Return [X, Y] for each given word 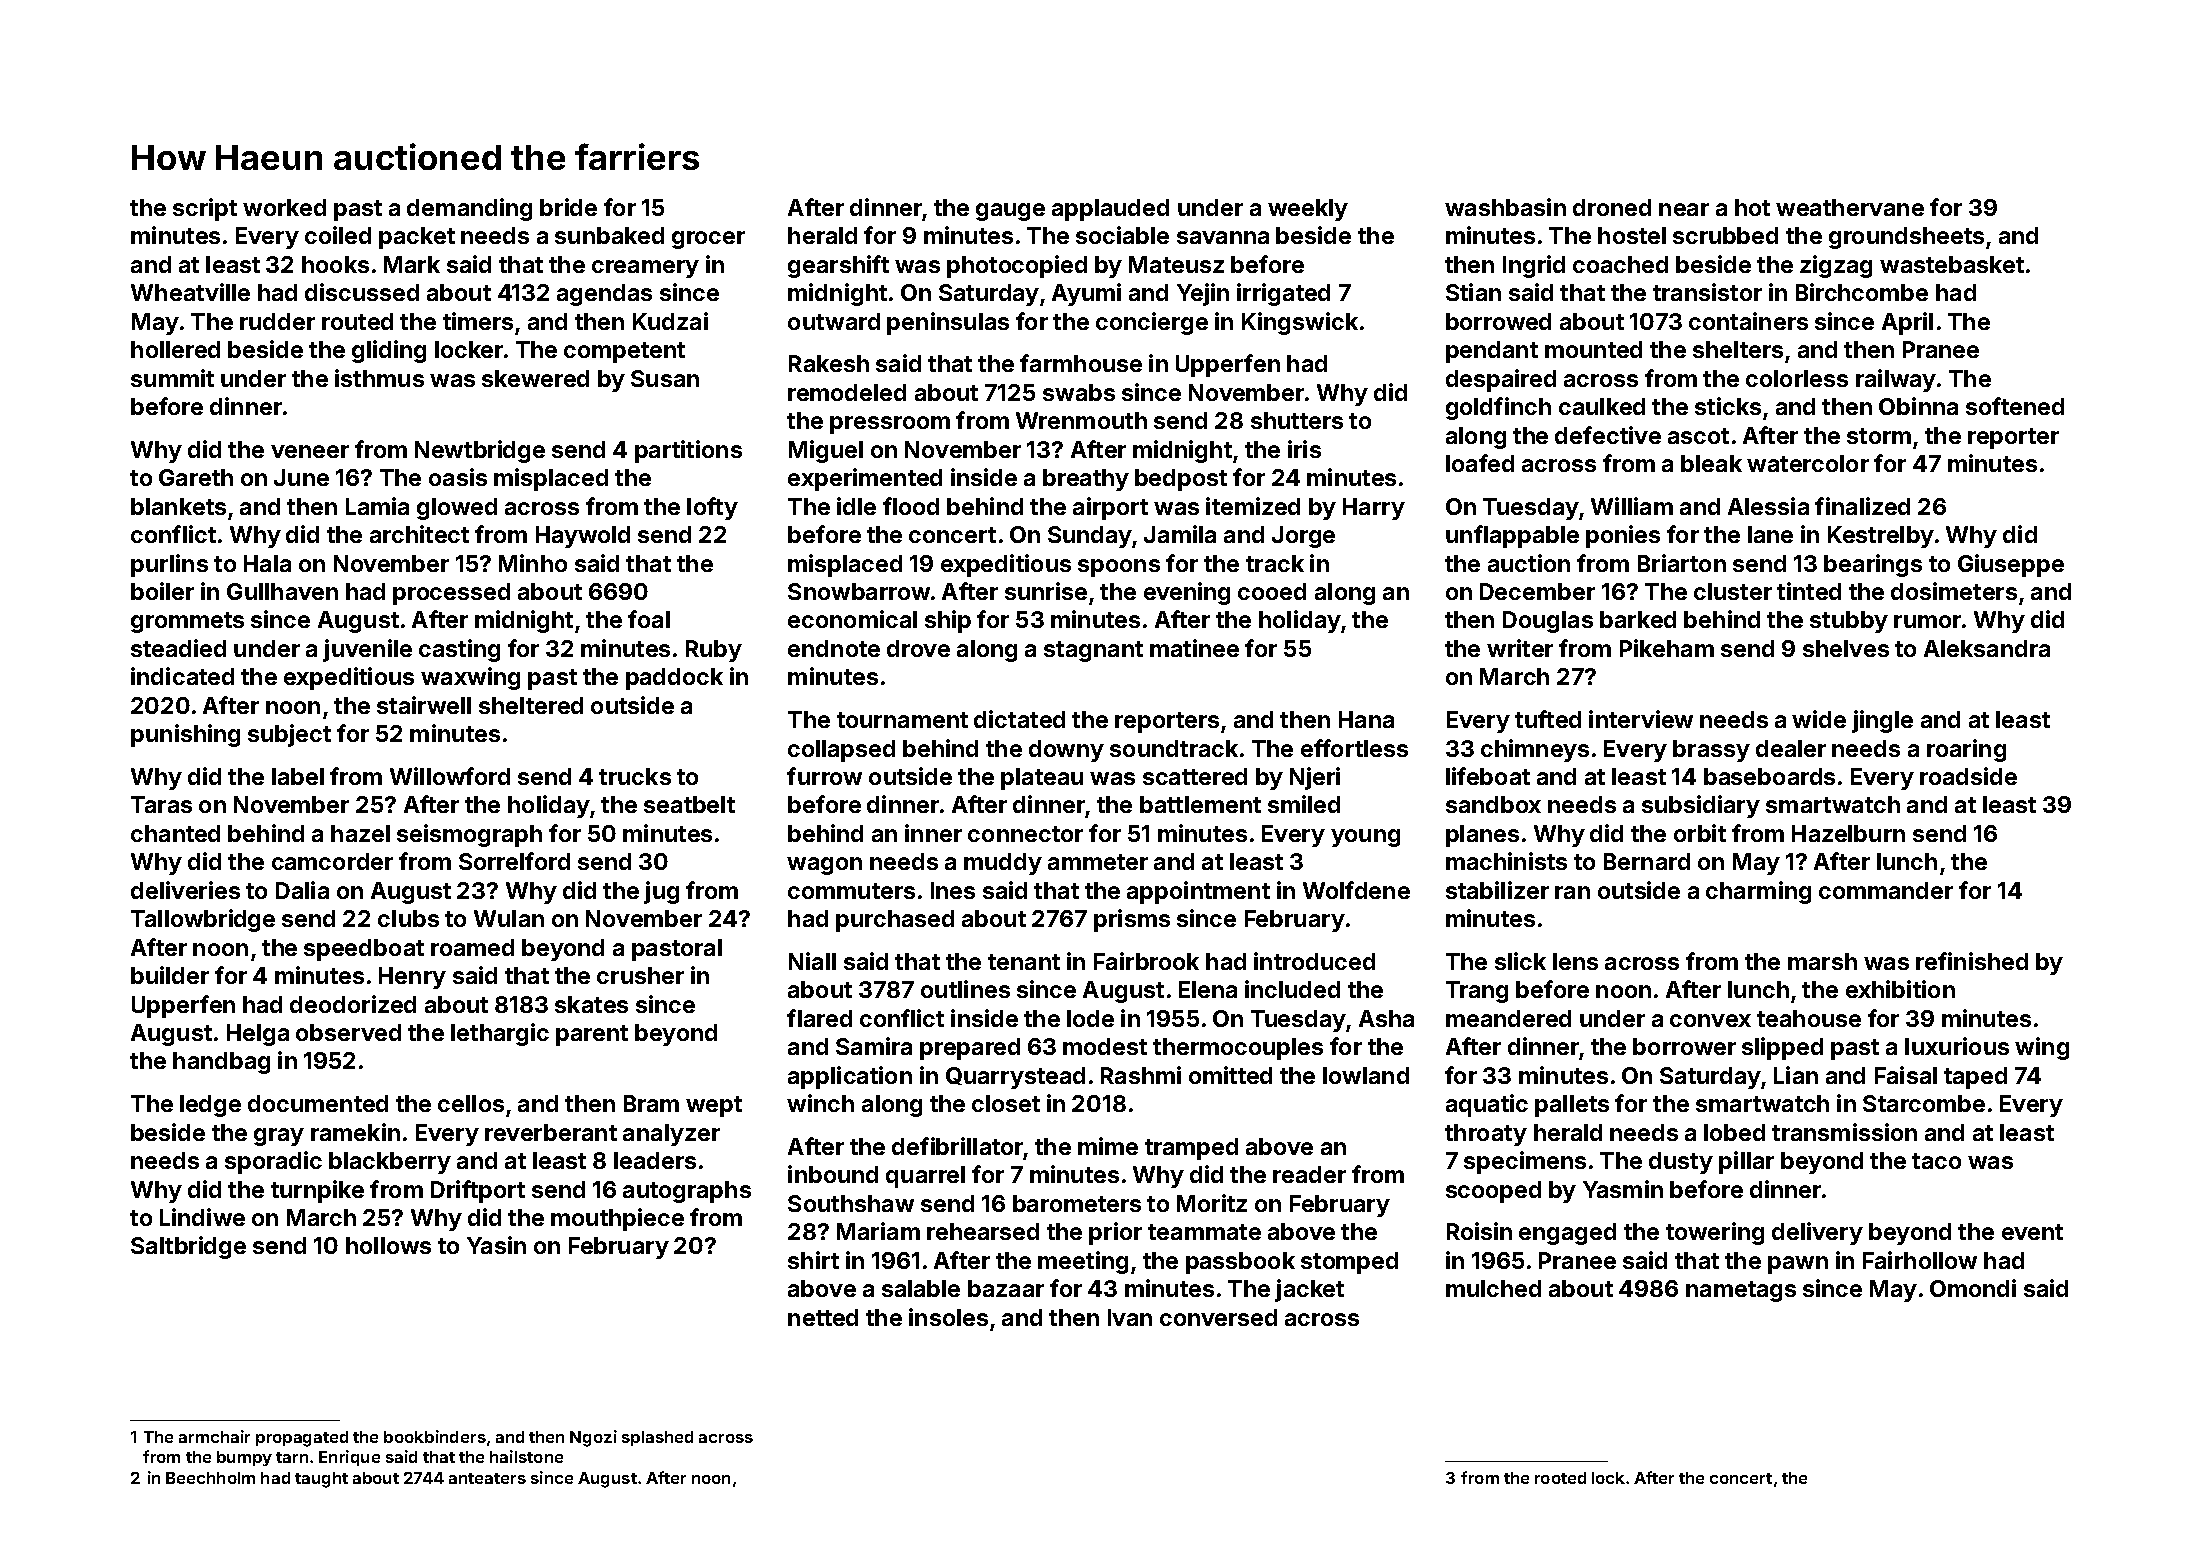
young [1365, 838]
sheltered [531, 705]
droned [1612, 207]
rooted [1560, 1478]
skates [591, 1004]
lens [1575, 961]
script [205, 209]
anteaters [487, 1478]
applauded [1110, 210]
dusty [1681, 1163]
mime [1108, 1146]
